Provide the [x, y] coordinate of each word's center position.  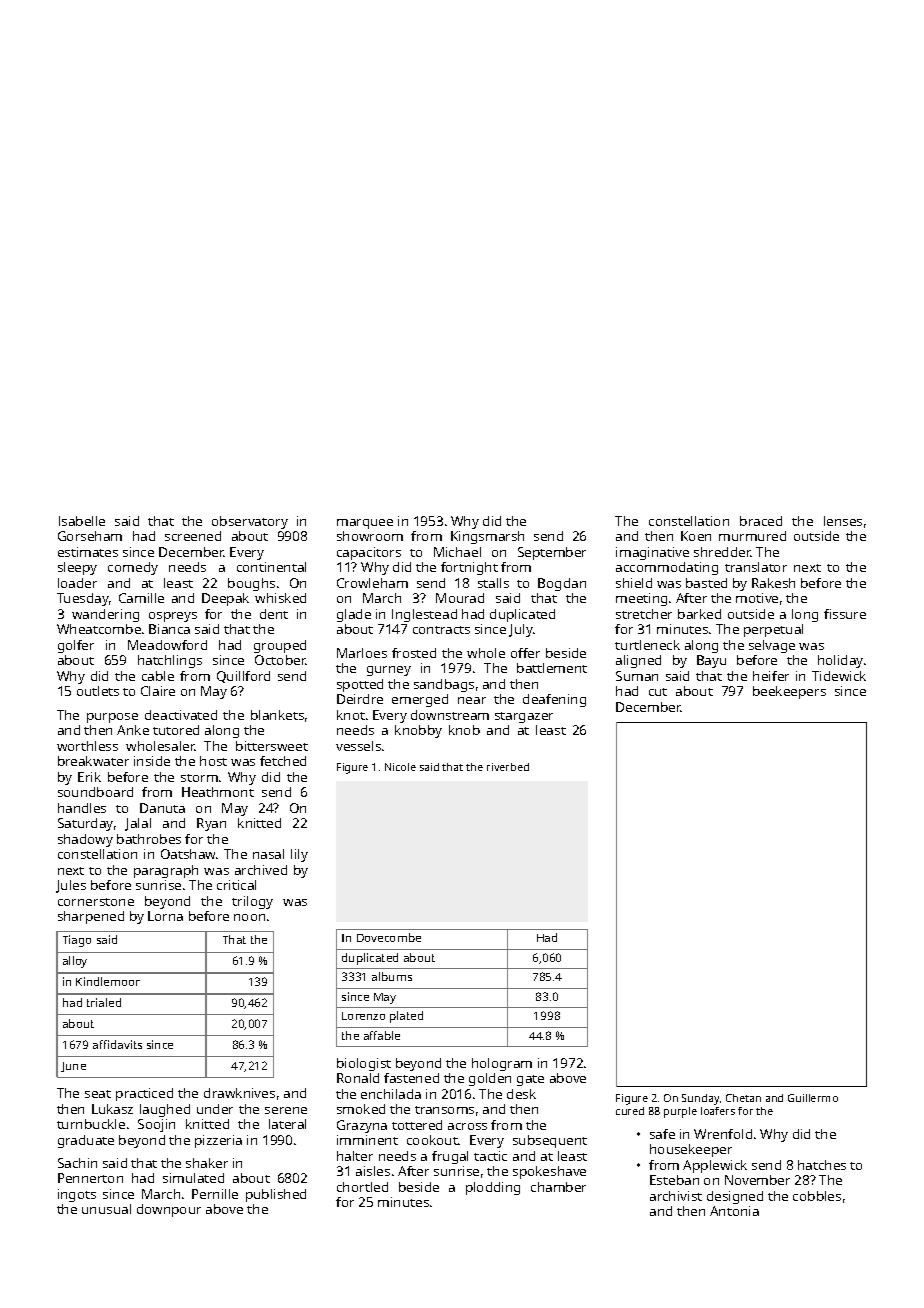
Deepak [225, 599]
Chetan [743, 1098]
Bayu [711, 661]
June [73, 1067]
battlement [552, 668]
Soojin [156, 1125]
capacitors [369, 553]
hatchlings [170, 661]
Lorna [165, 916]
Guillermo [813, 1098]
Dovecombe [389, 937]
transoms [444, 1110]
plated [406, 1017]
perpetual [773, 630]
